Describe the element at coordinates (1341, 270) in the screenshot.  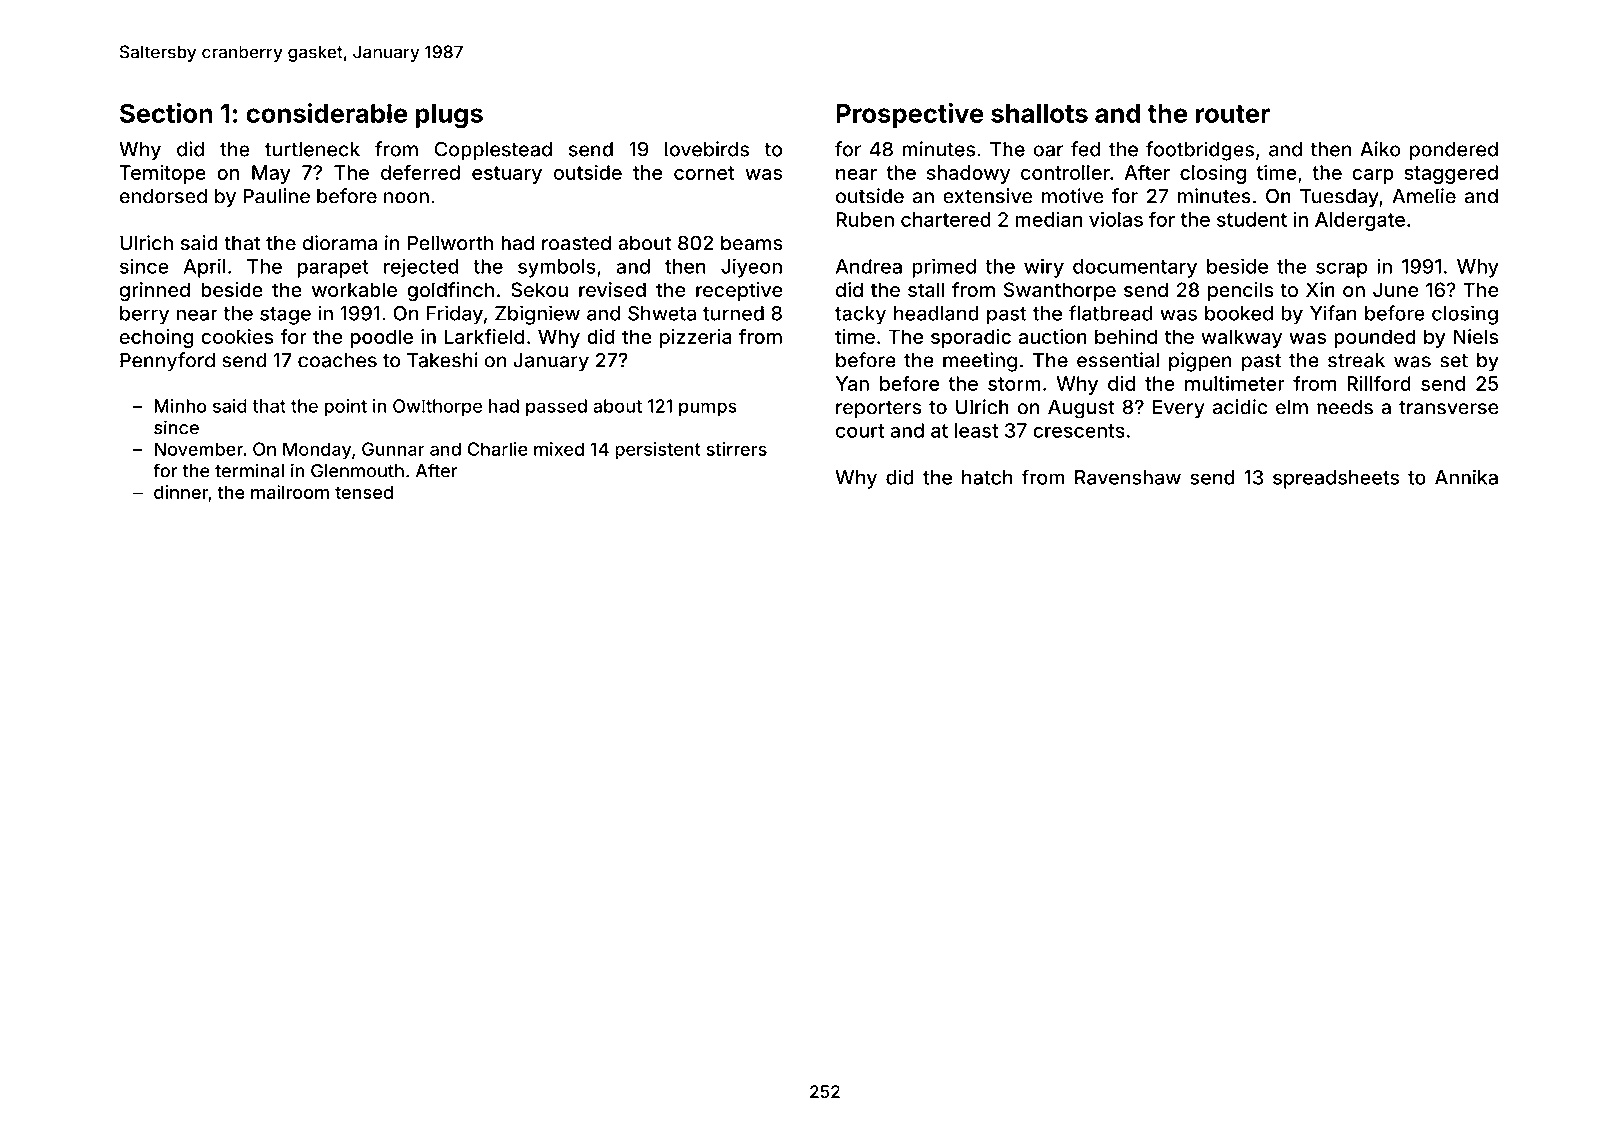
I see `scrap` at that location.
